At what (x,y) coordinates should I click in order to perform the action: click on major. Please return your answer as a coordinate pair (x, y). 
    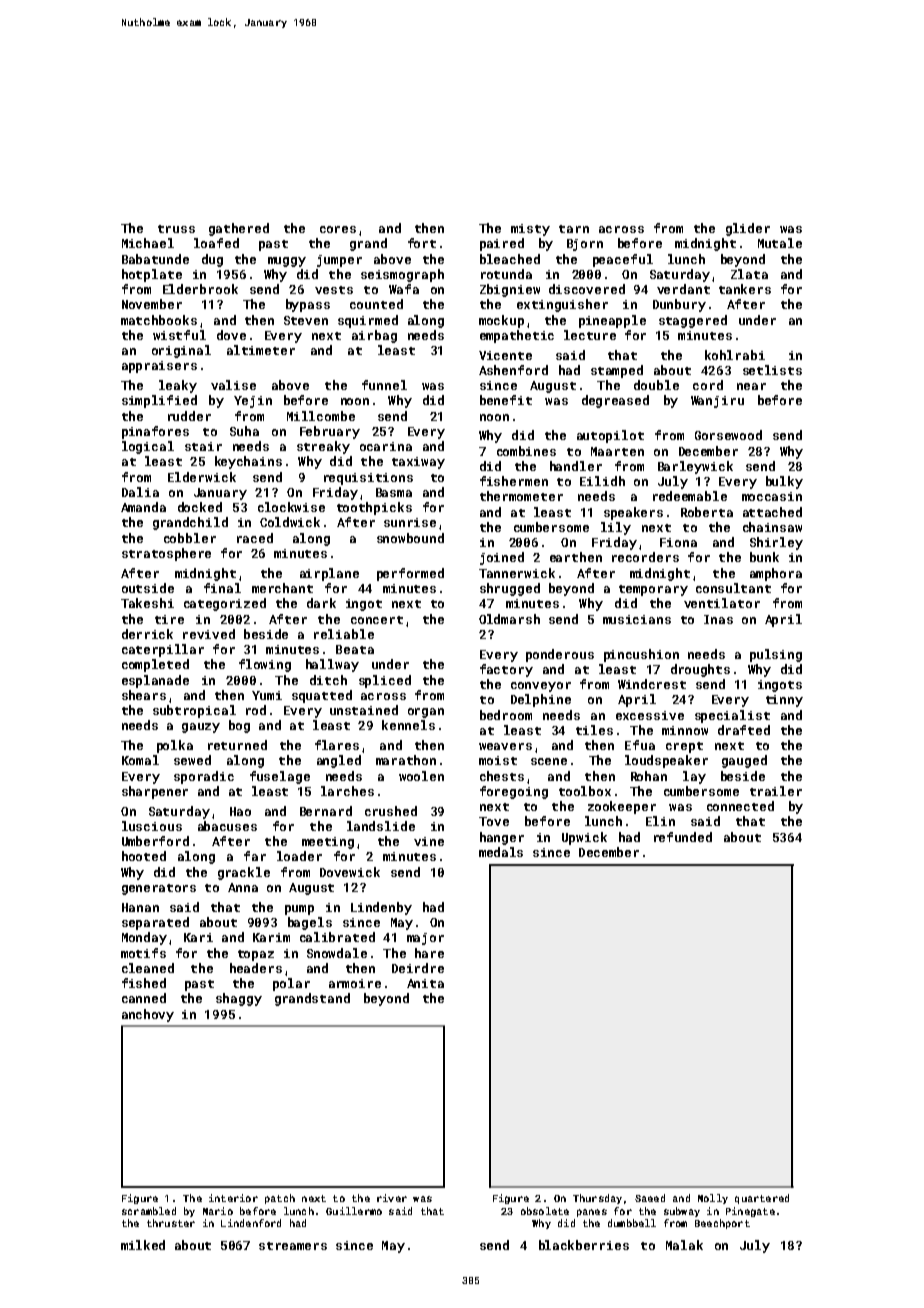
    Looking at the image, I should click on (425, 939).
